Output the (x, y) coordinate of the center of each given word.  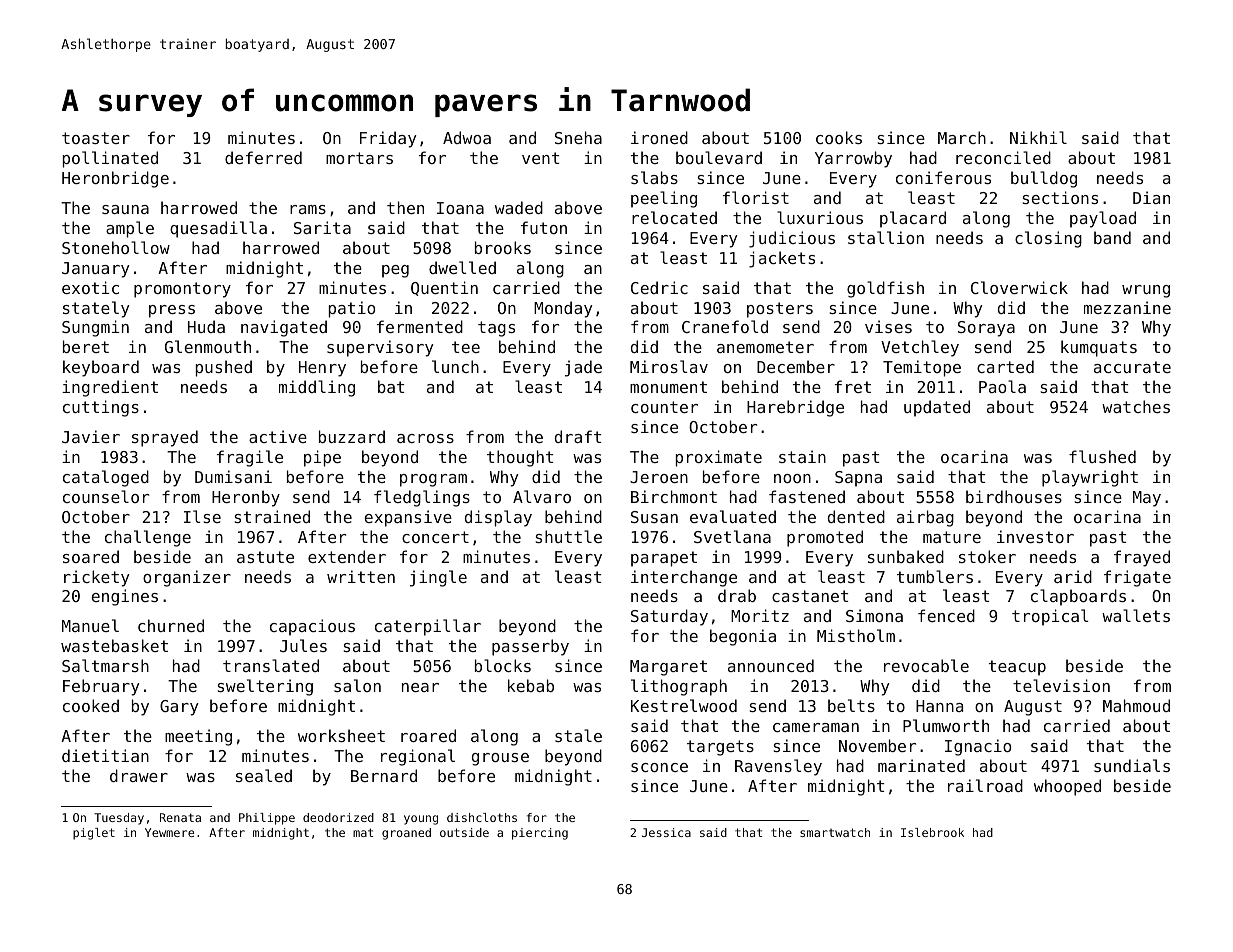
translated (271, 665)
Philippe (267, 819)
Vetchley (920, 348)
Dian (1151, 197)
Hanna (939, 706)
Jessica (666, 832)
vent (540, 158)
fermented (420, 326)
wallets (1136, 615)
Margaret (668, 668)
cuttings (101, 408)
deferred (263, 157)
